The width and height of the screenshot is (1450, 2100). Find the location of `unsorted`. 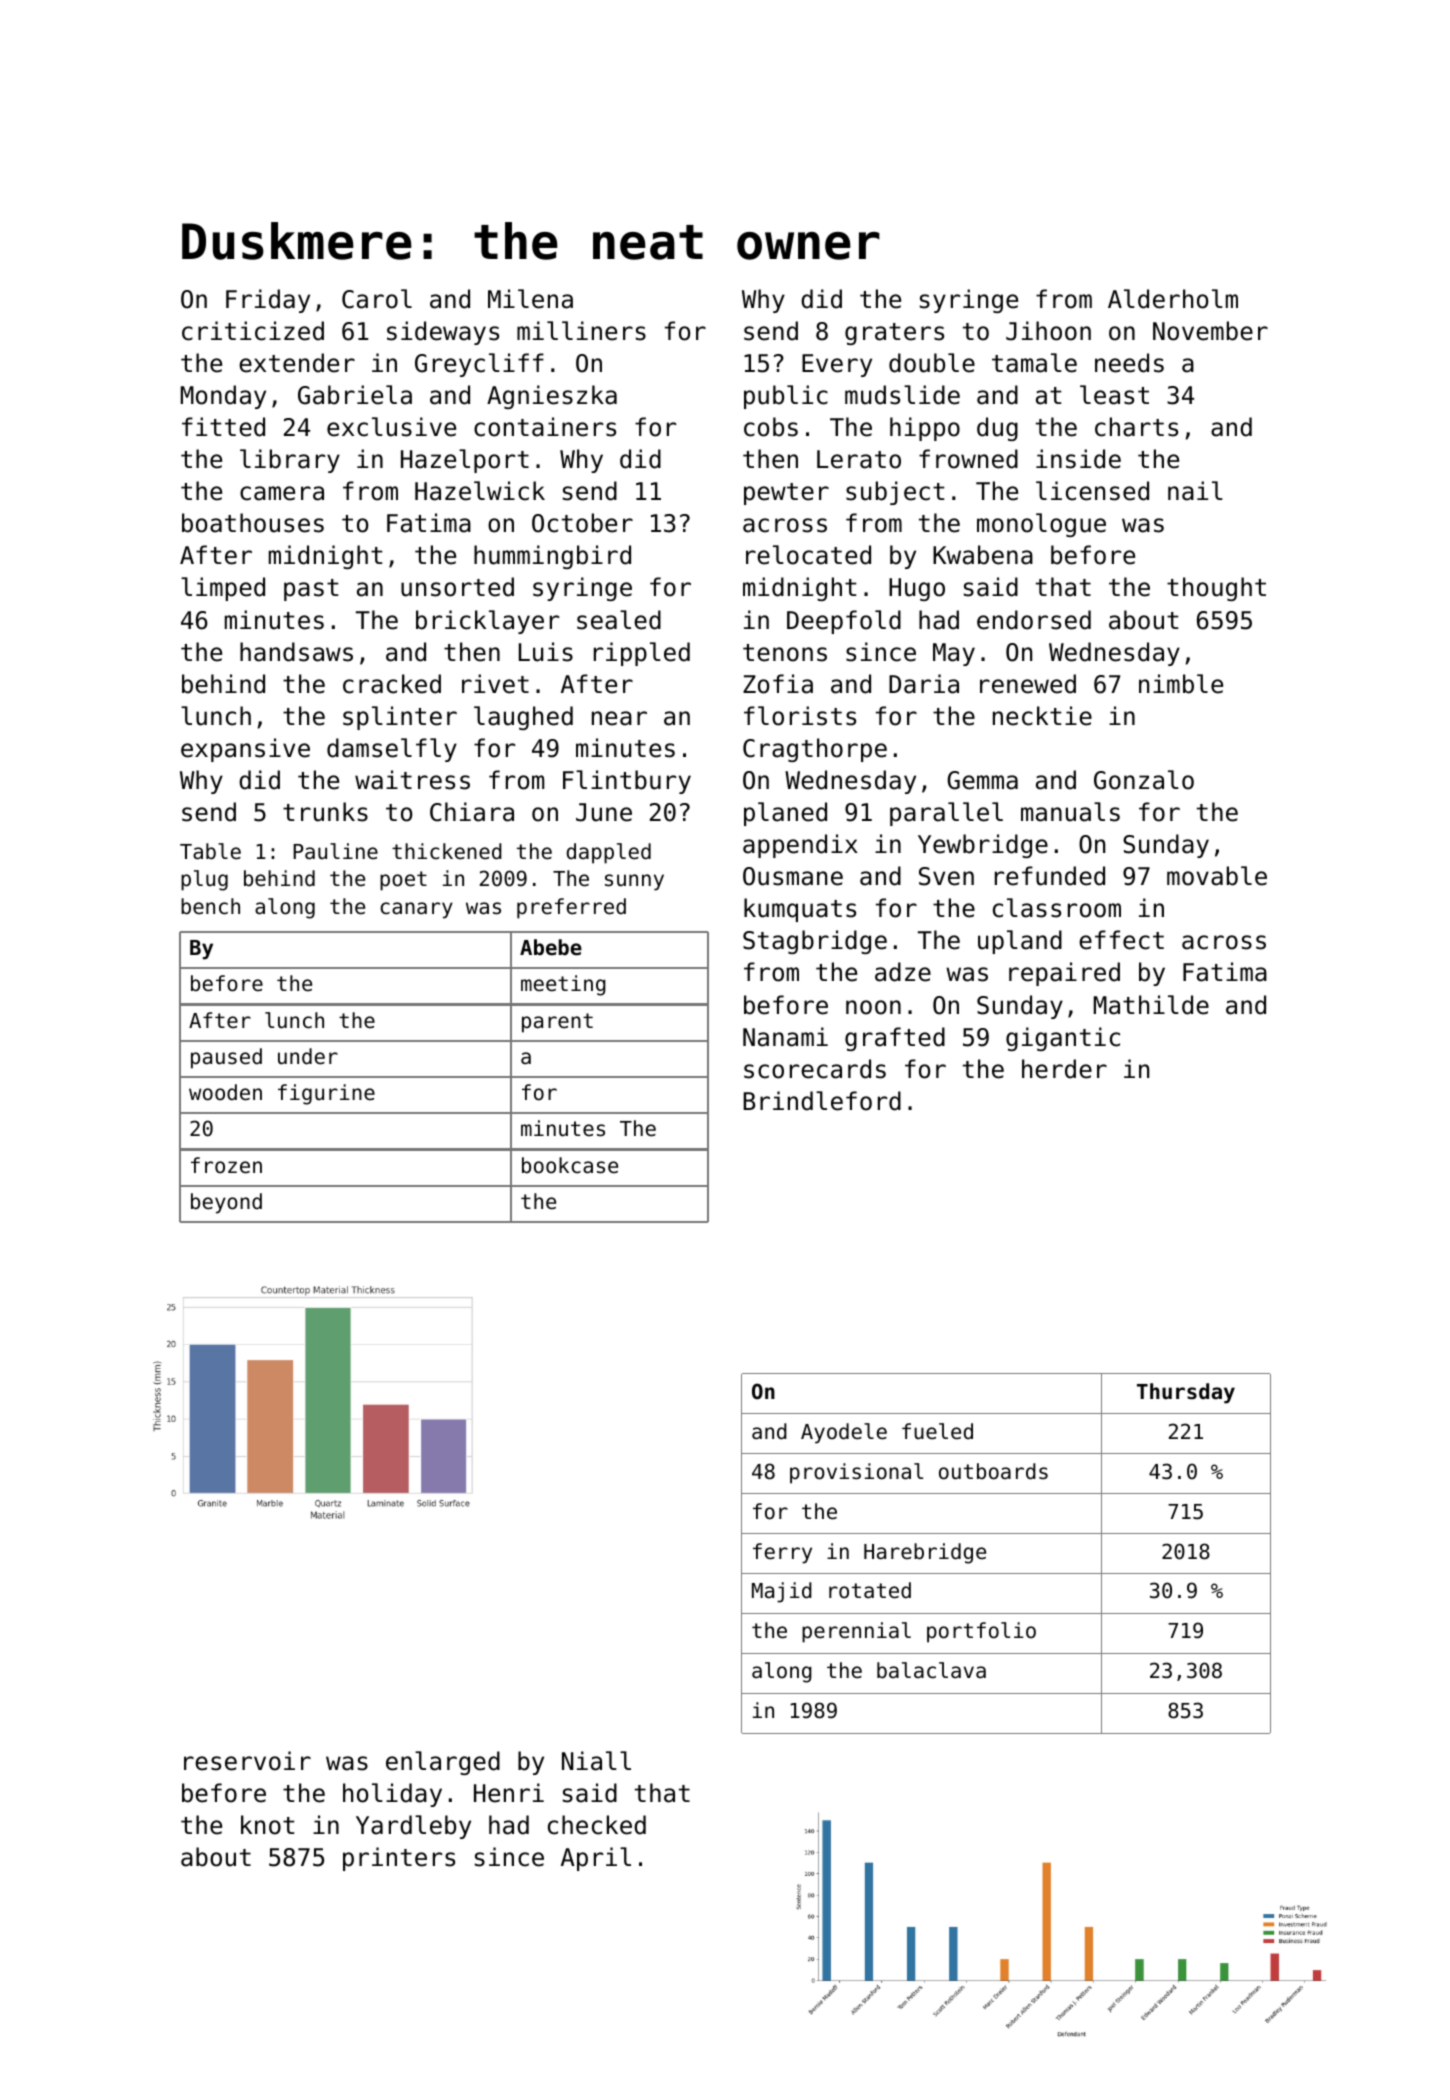

unsorted is located at coordinates (457, 587).
